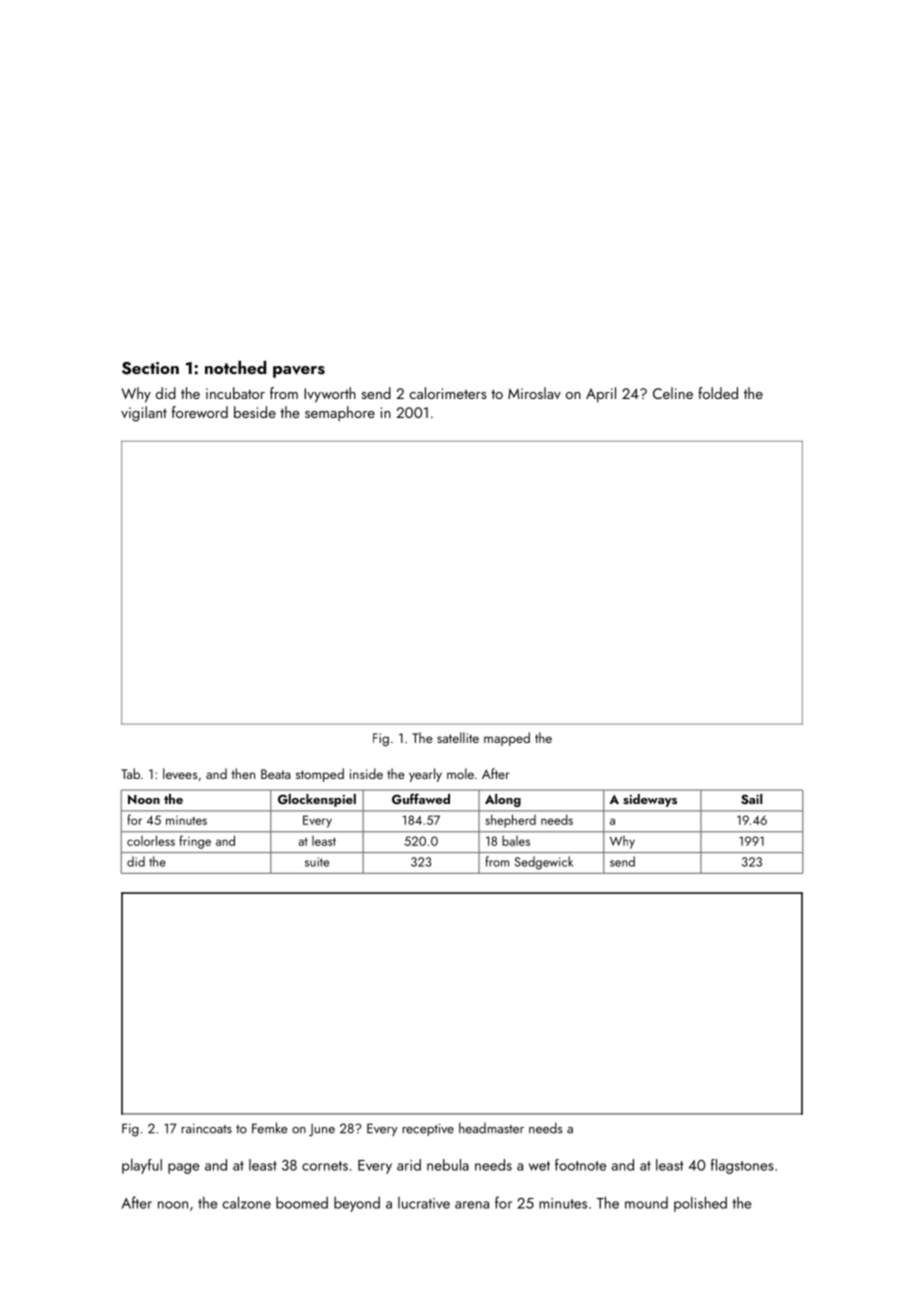 The image size is (924, 1308). What do you see at coordinates (650, 800) in the screenshot?
I see `sideways` at bounding box center [650, 800].
